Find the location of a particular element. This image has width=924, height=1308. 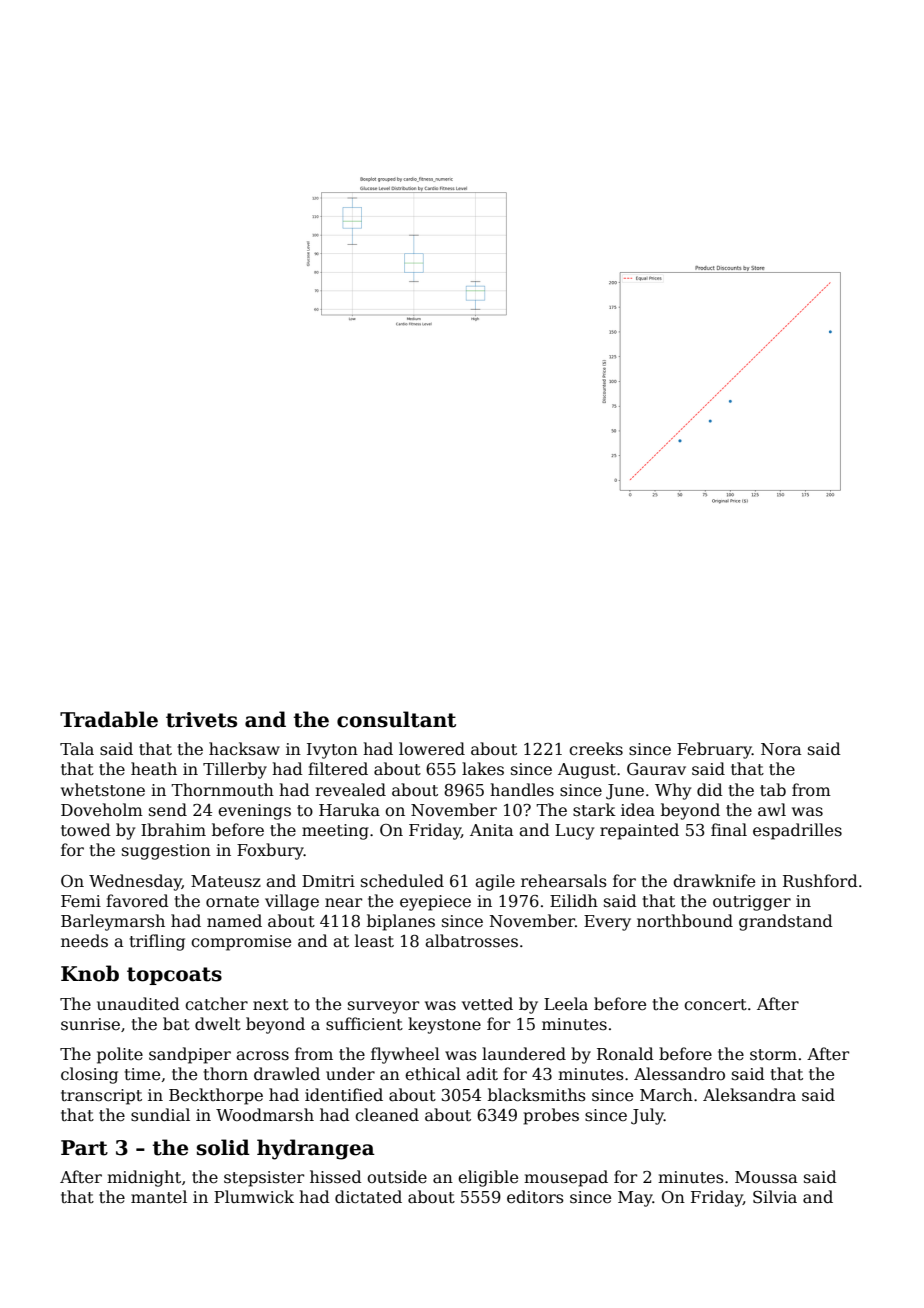

lakes is located at coordinates (483, 769).
